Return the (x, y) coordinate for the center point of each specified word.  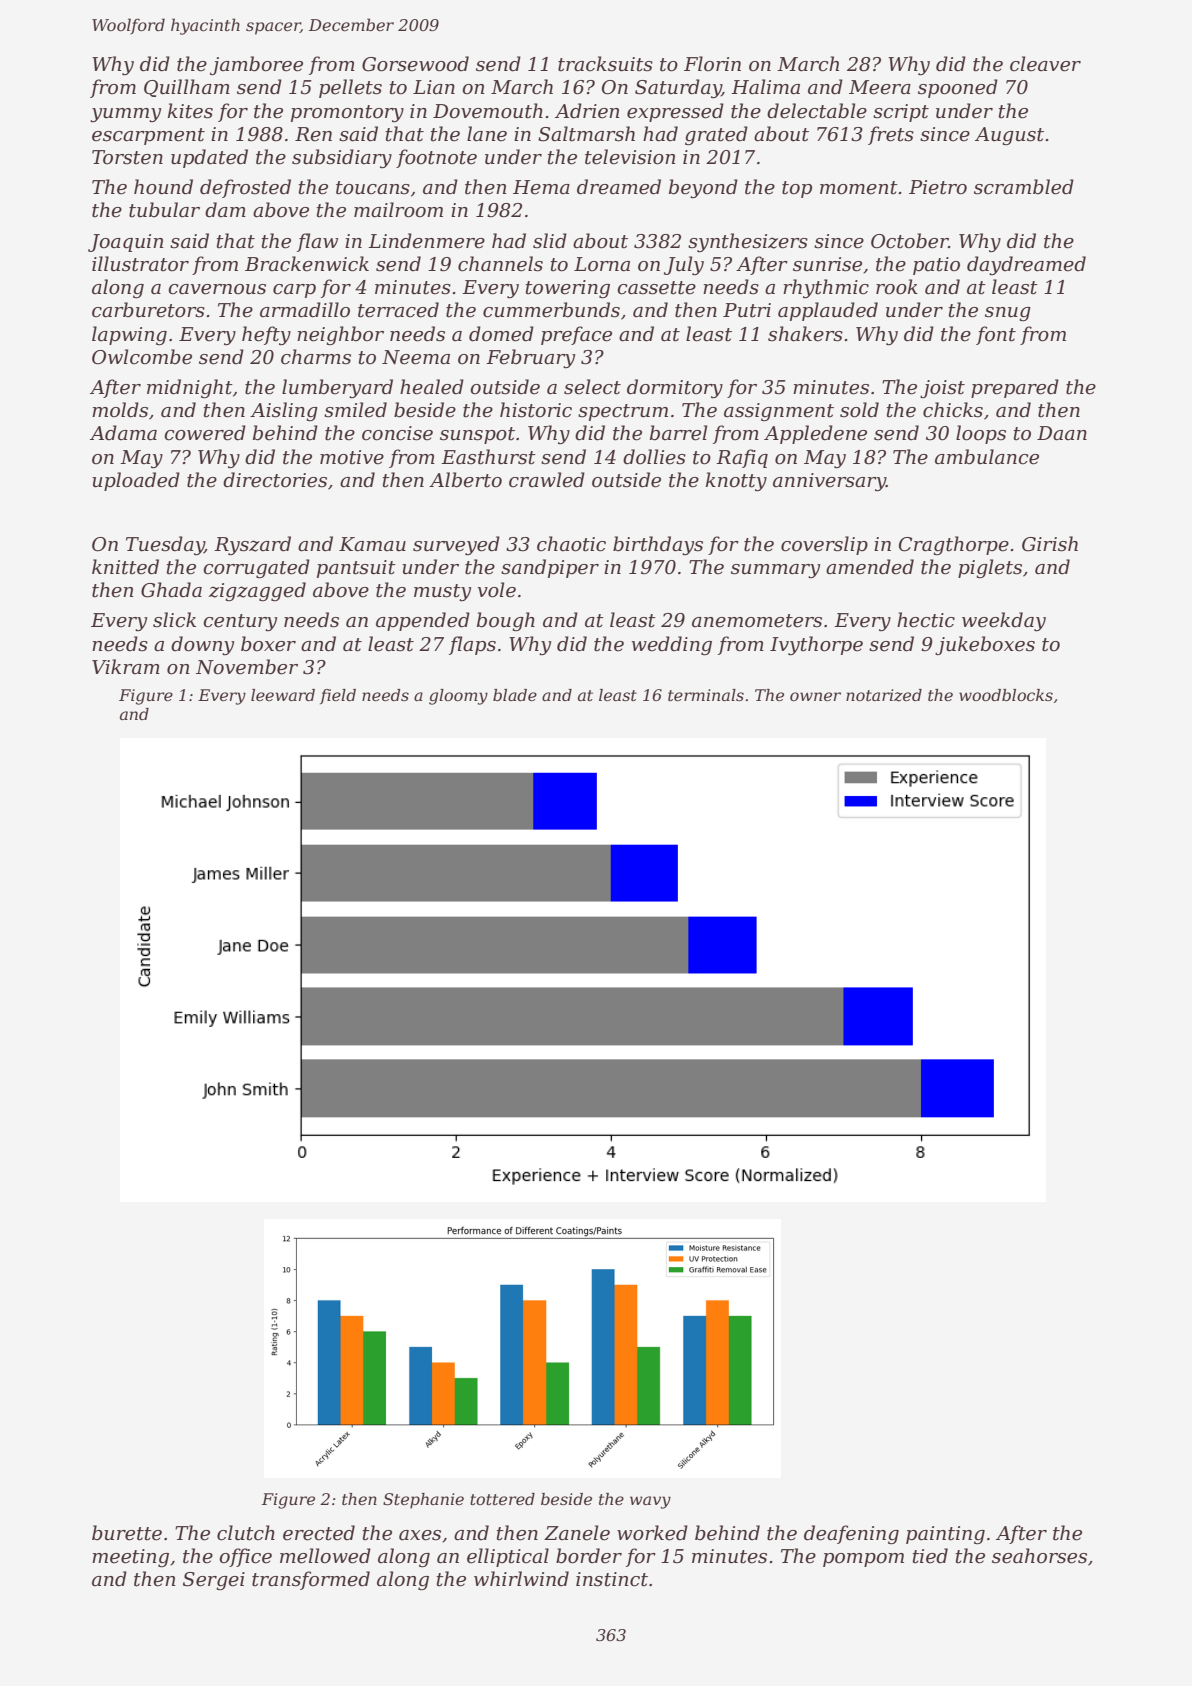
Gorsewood (415, 64)
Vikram (126, 666)
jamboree (256, 65)
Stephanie (423, 1501)
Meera (880, 87)
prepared (1015, 388)
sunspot (477, 435)
